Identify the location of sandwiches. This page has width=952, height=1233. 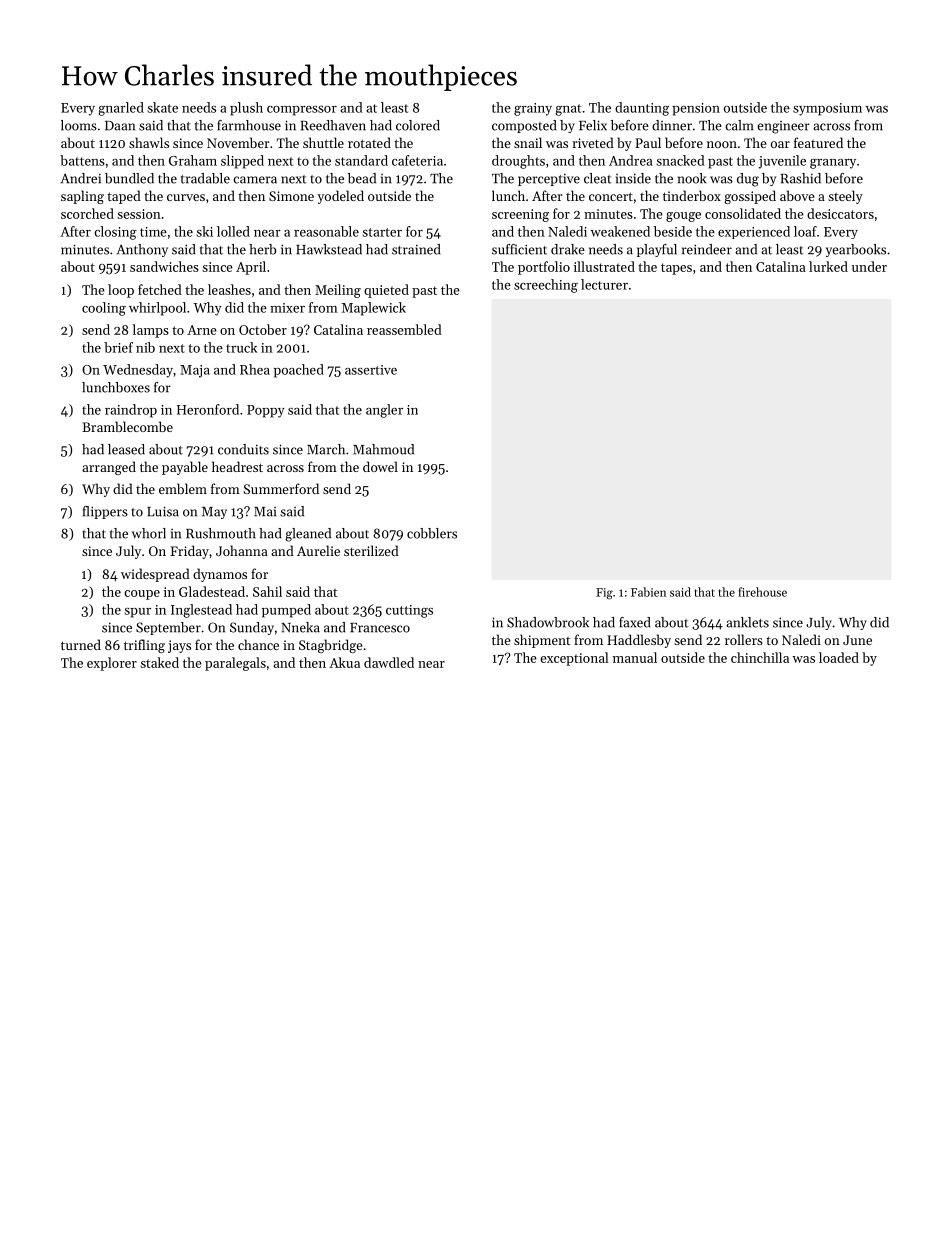
(164, 266).
